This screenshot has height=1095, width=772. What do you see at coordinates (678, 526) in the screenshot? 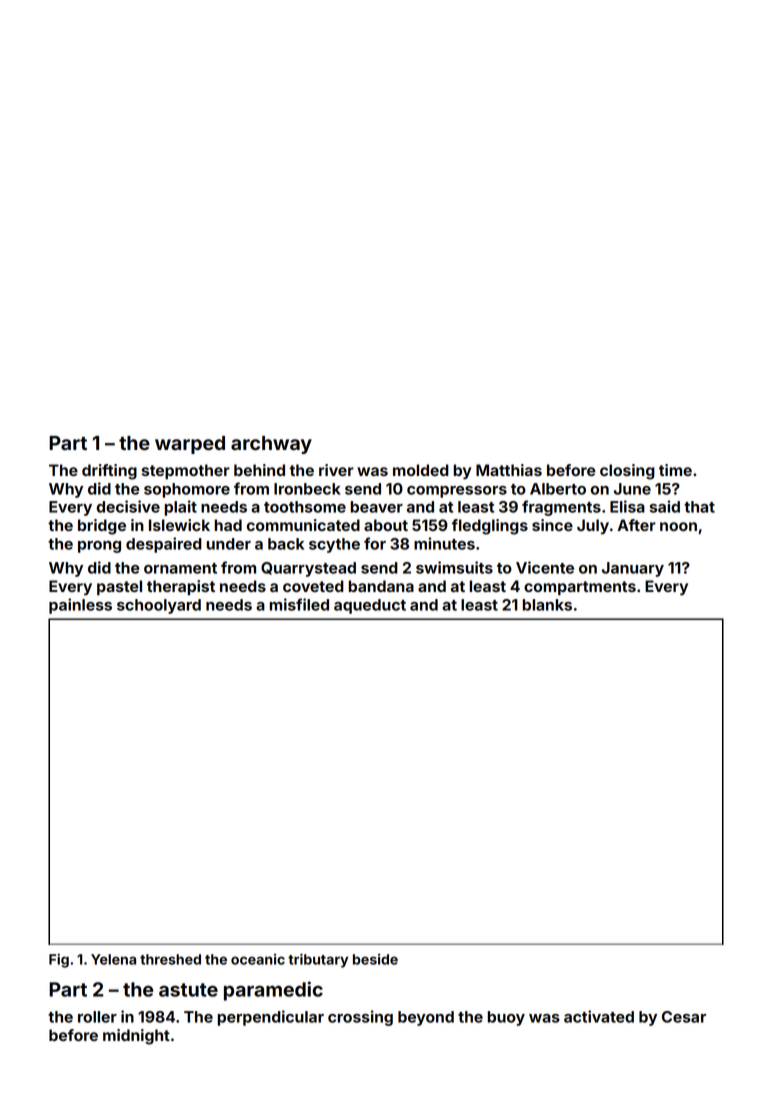
I see `noon` at bounding box center [678, 526].
